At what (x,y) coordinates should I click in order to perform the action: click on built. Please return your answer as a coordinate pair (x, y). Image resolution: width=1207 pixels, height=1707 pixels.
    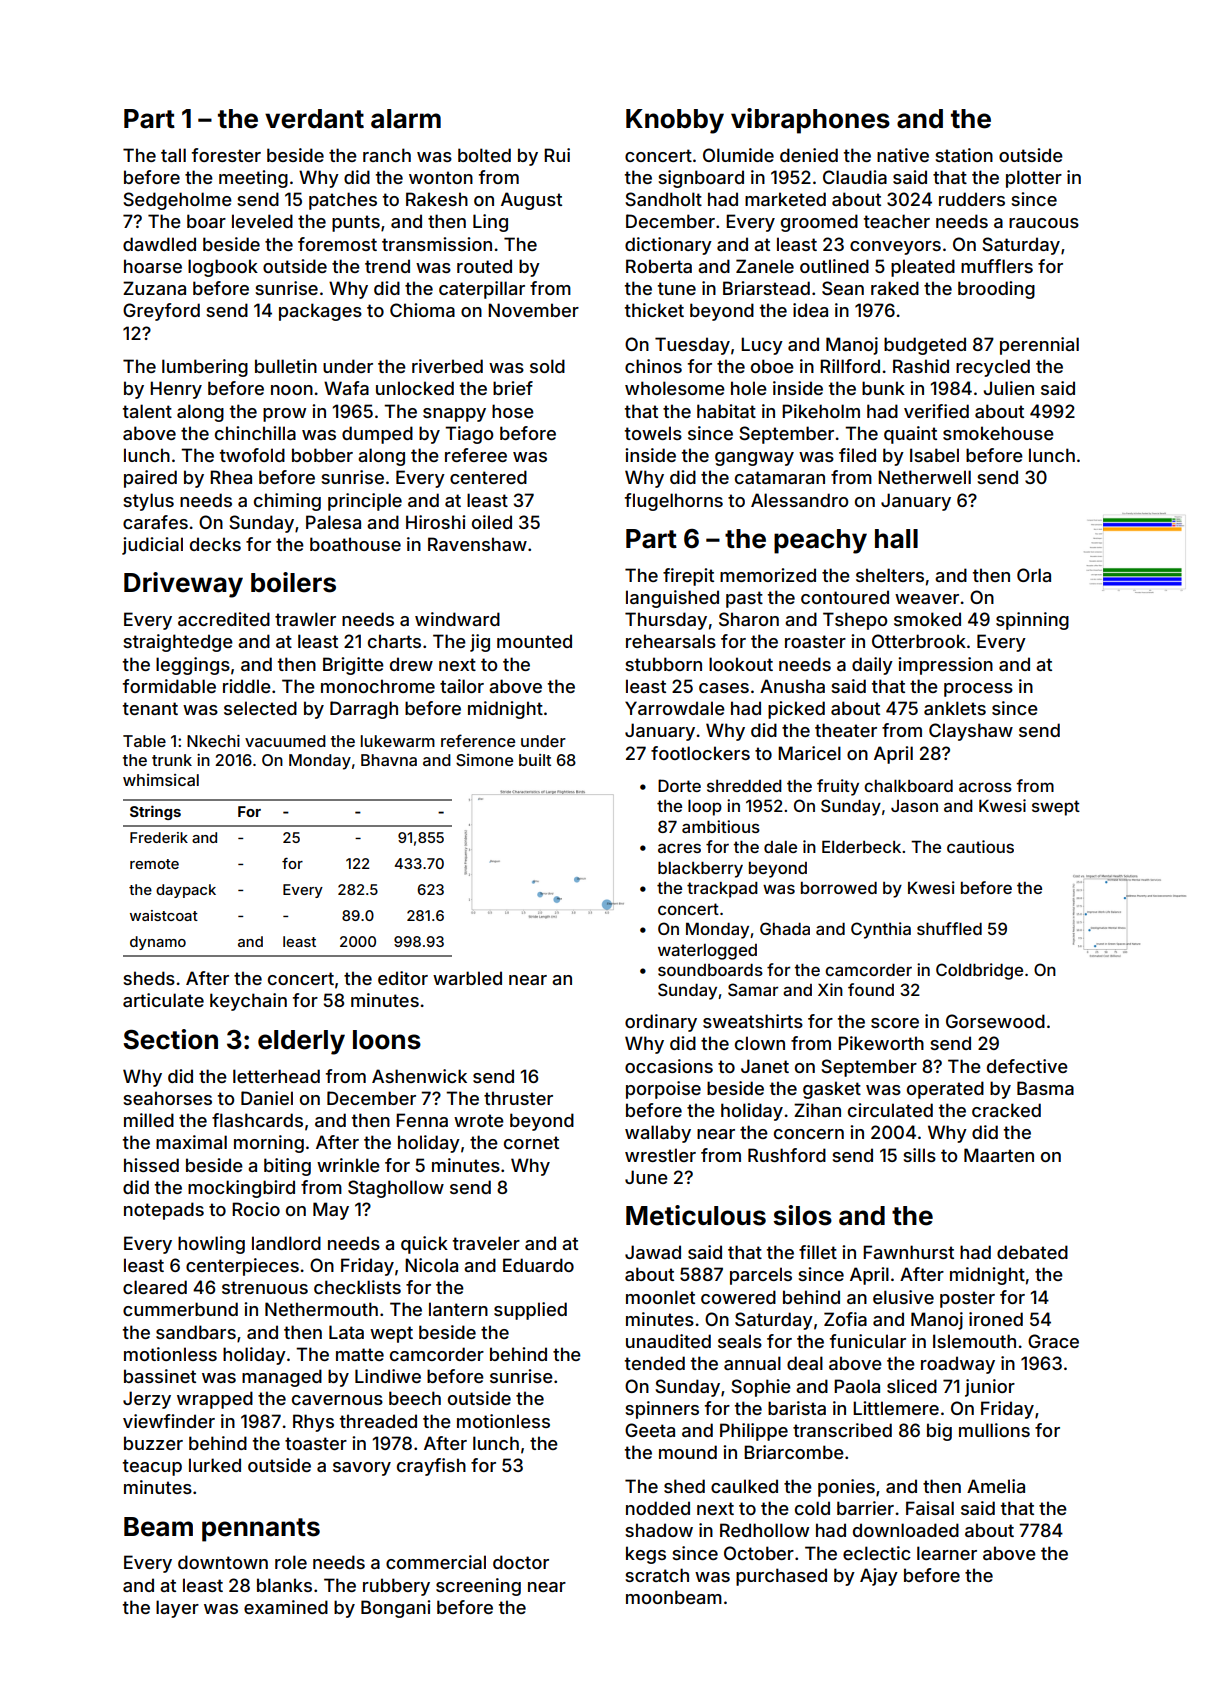
    Looking at the image, I should click on (535, 760).
